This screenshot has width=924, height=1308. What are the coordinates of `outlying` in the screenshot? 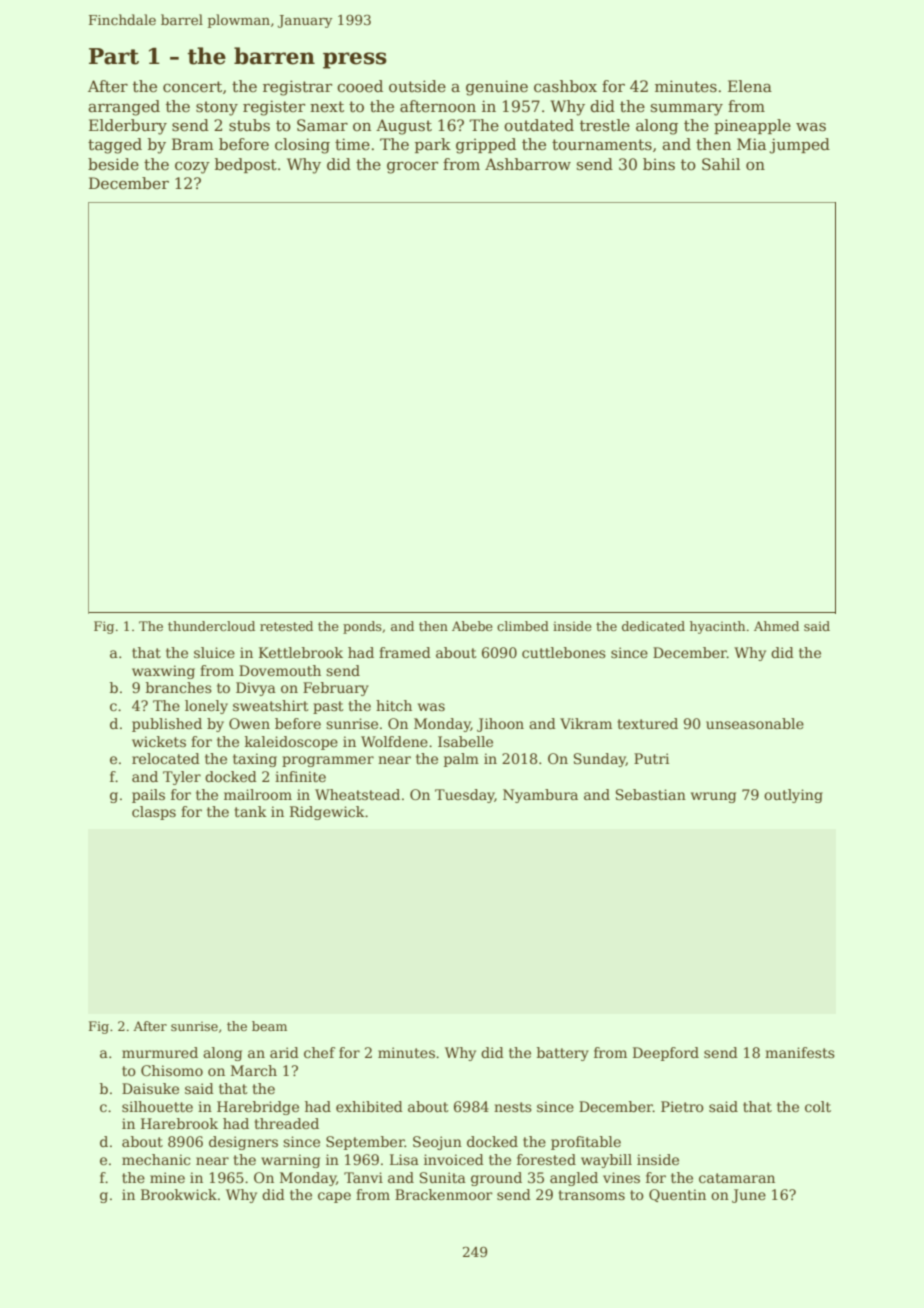 It's located at (793, 796).
